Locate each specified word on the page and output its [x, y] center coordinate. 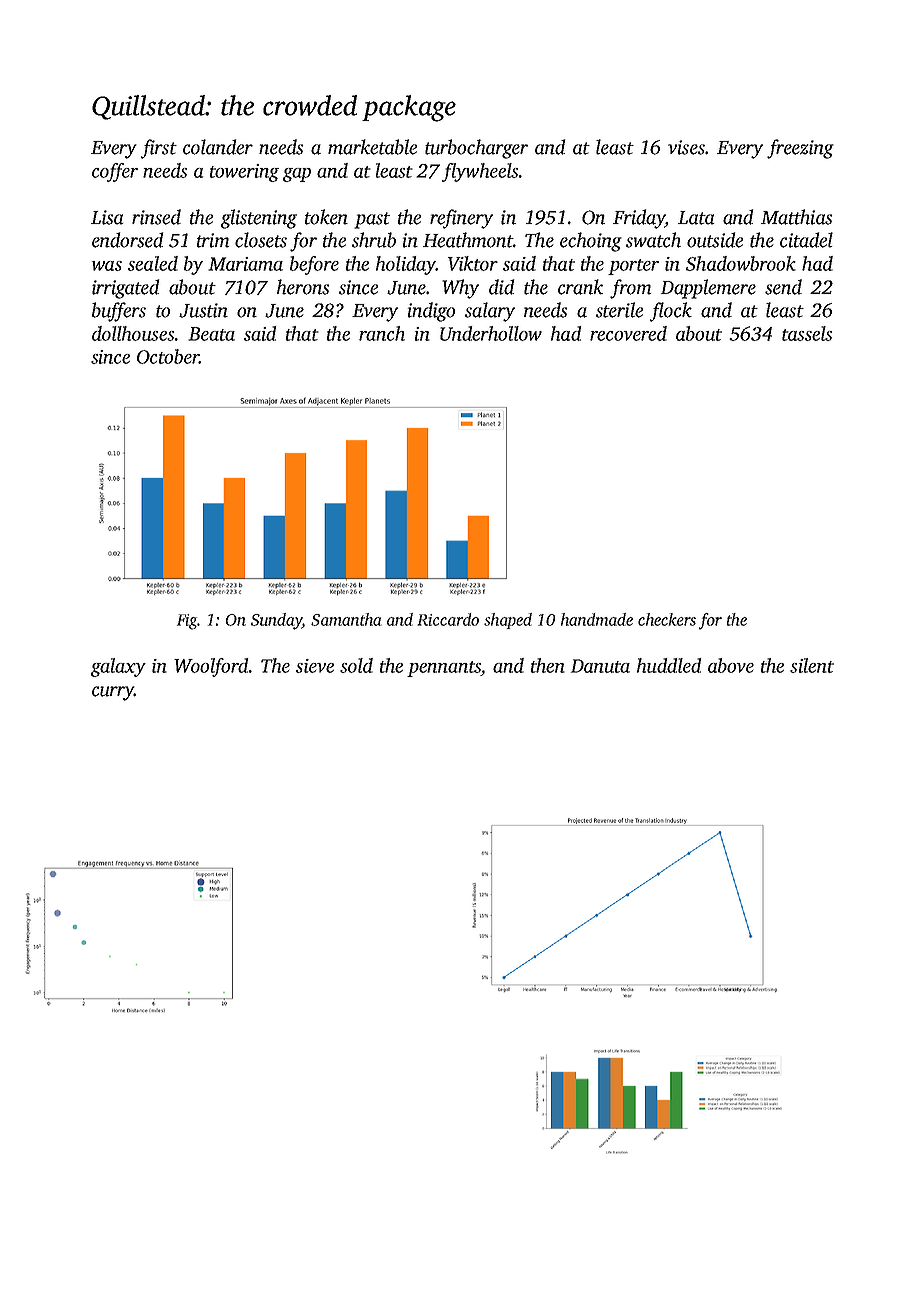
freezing [800, 149]
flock [671, 312]
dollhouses [133, 333]
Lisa [107, 217]
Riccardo [448, 619]
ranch [382, 333]
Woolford [211, 667]
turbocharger [476, 149]
